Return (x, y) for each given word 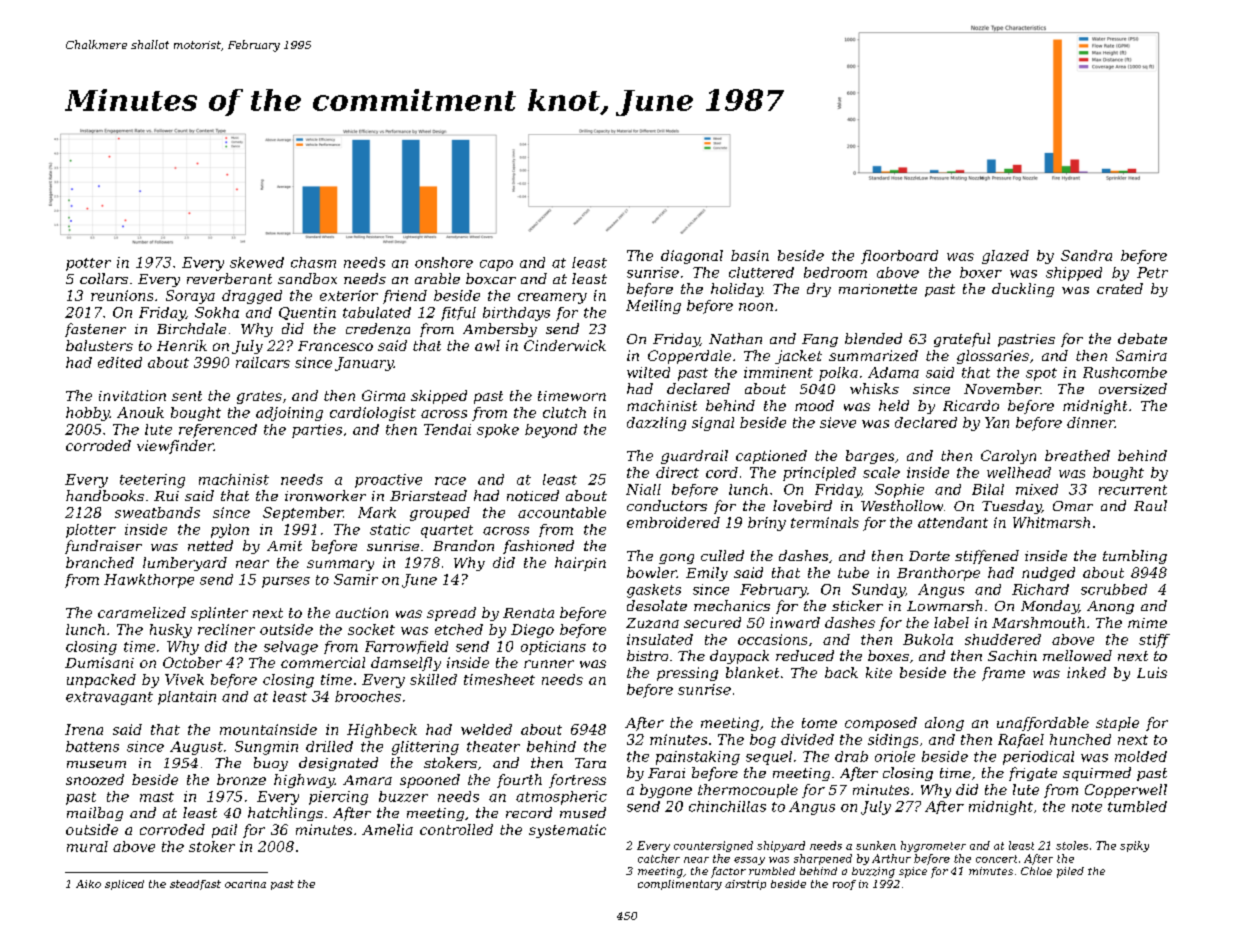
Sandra (1086, 255)
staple (1117, 724)
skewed (257, 262)
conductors (667, 505)
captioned (771, 457)
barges (870, 457)
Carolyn (1008, 457)
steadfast (195, 885)
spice (913, 872)
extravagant (109, 698)
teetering (152, 481)
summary (340, 565)
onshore (444, 262)
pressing (687, 674)
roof (844, 885)
